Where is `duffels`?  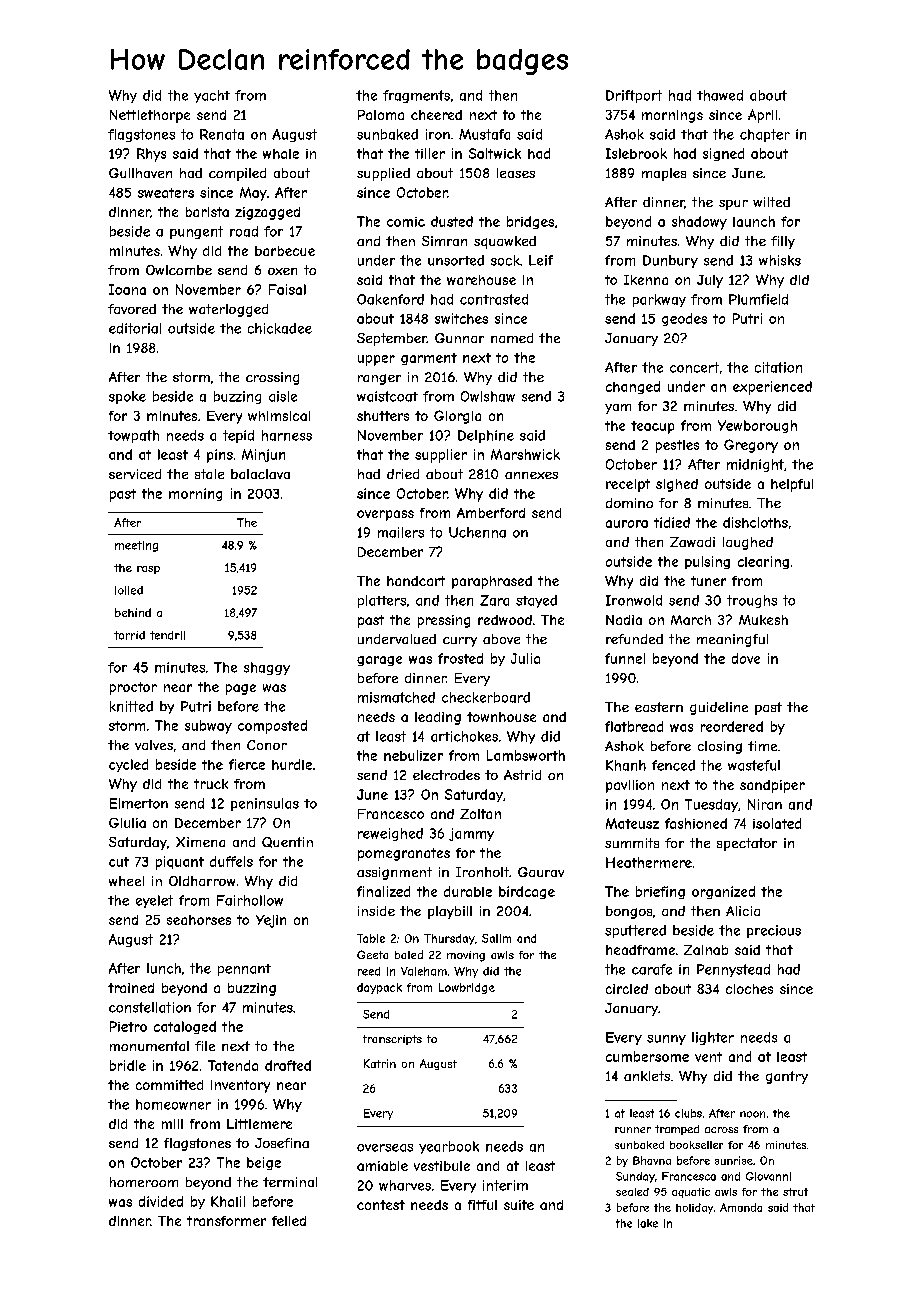 duffels is located at coordinates (231, 861).
